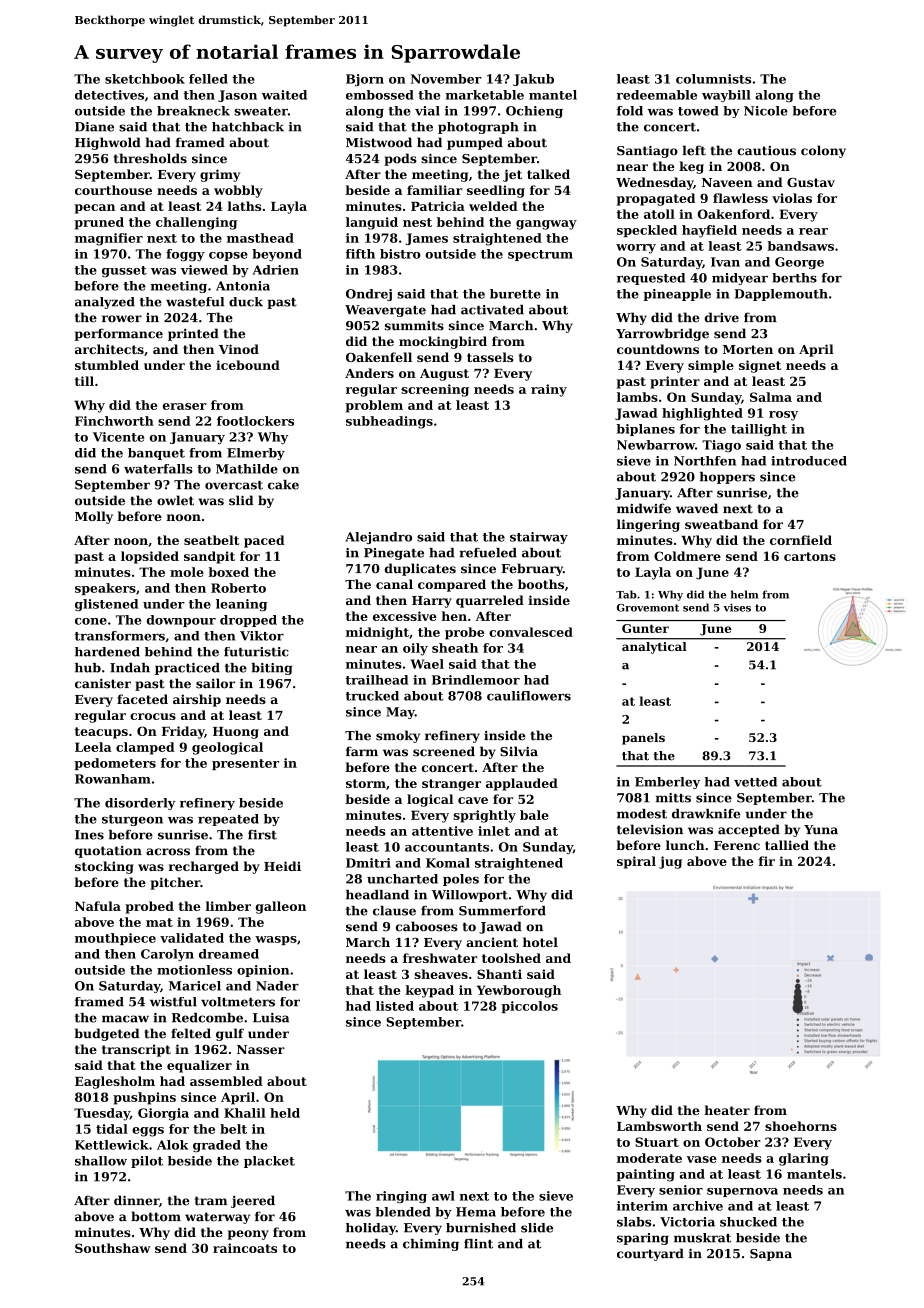  I want to click on Weavergate, so click(385, 311).
